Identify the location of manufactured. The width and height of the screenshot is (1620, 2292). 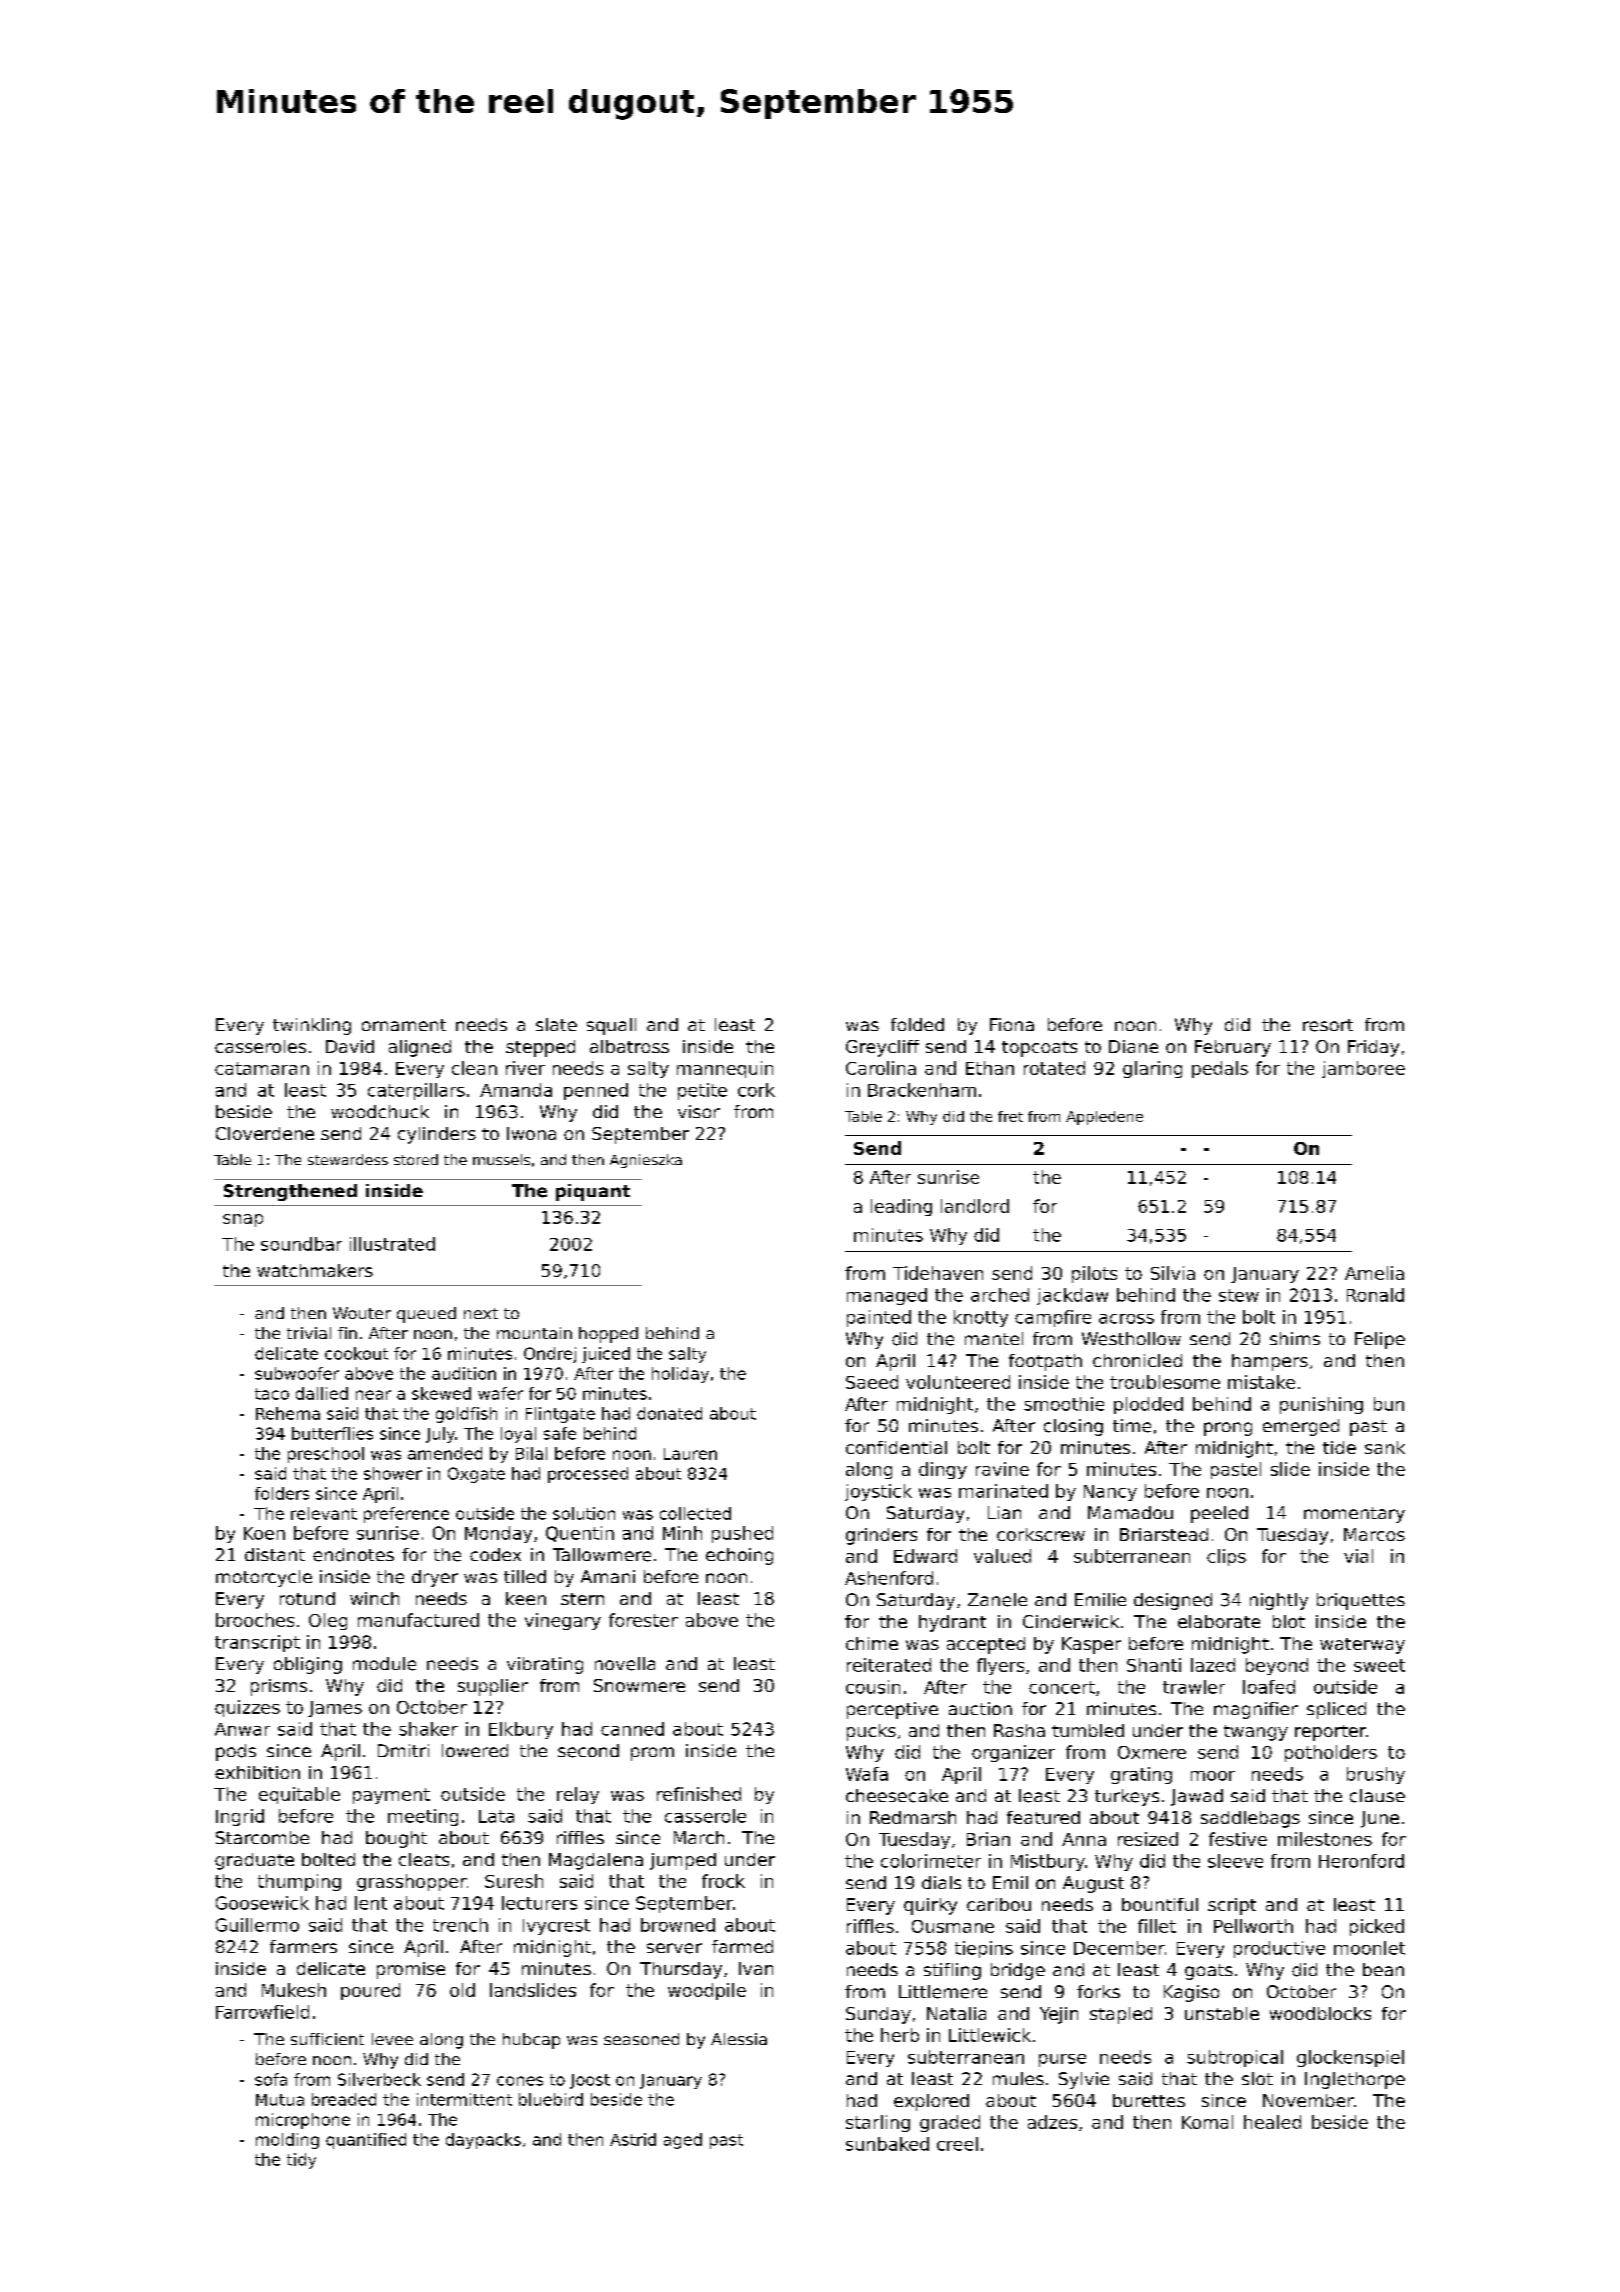
(418, 1620).
